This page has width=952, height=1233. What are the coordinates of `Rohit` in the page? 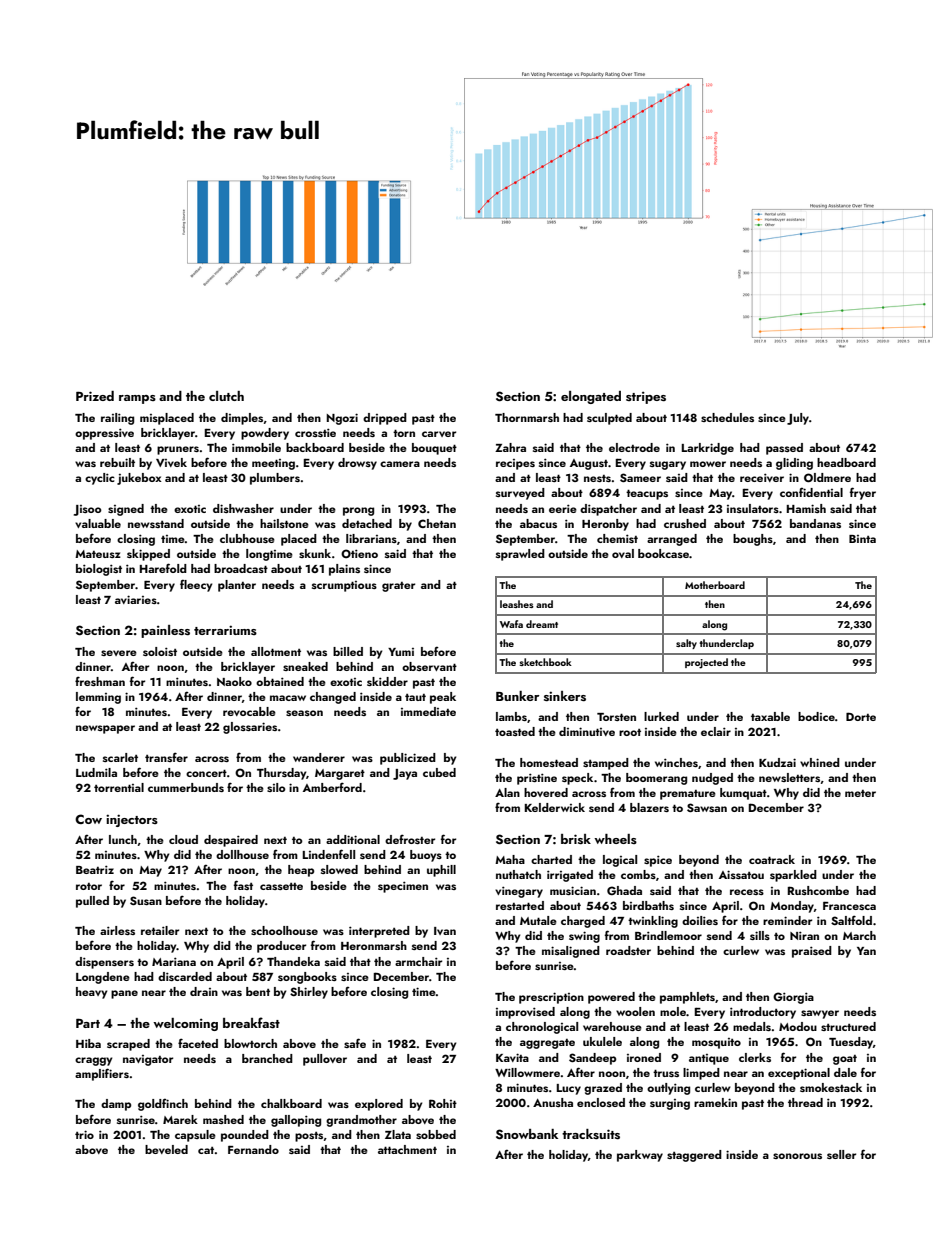 It's located at (443, 1103).
